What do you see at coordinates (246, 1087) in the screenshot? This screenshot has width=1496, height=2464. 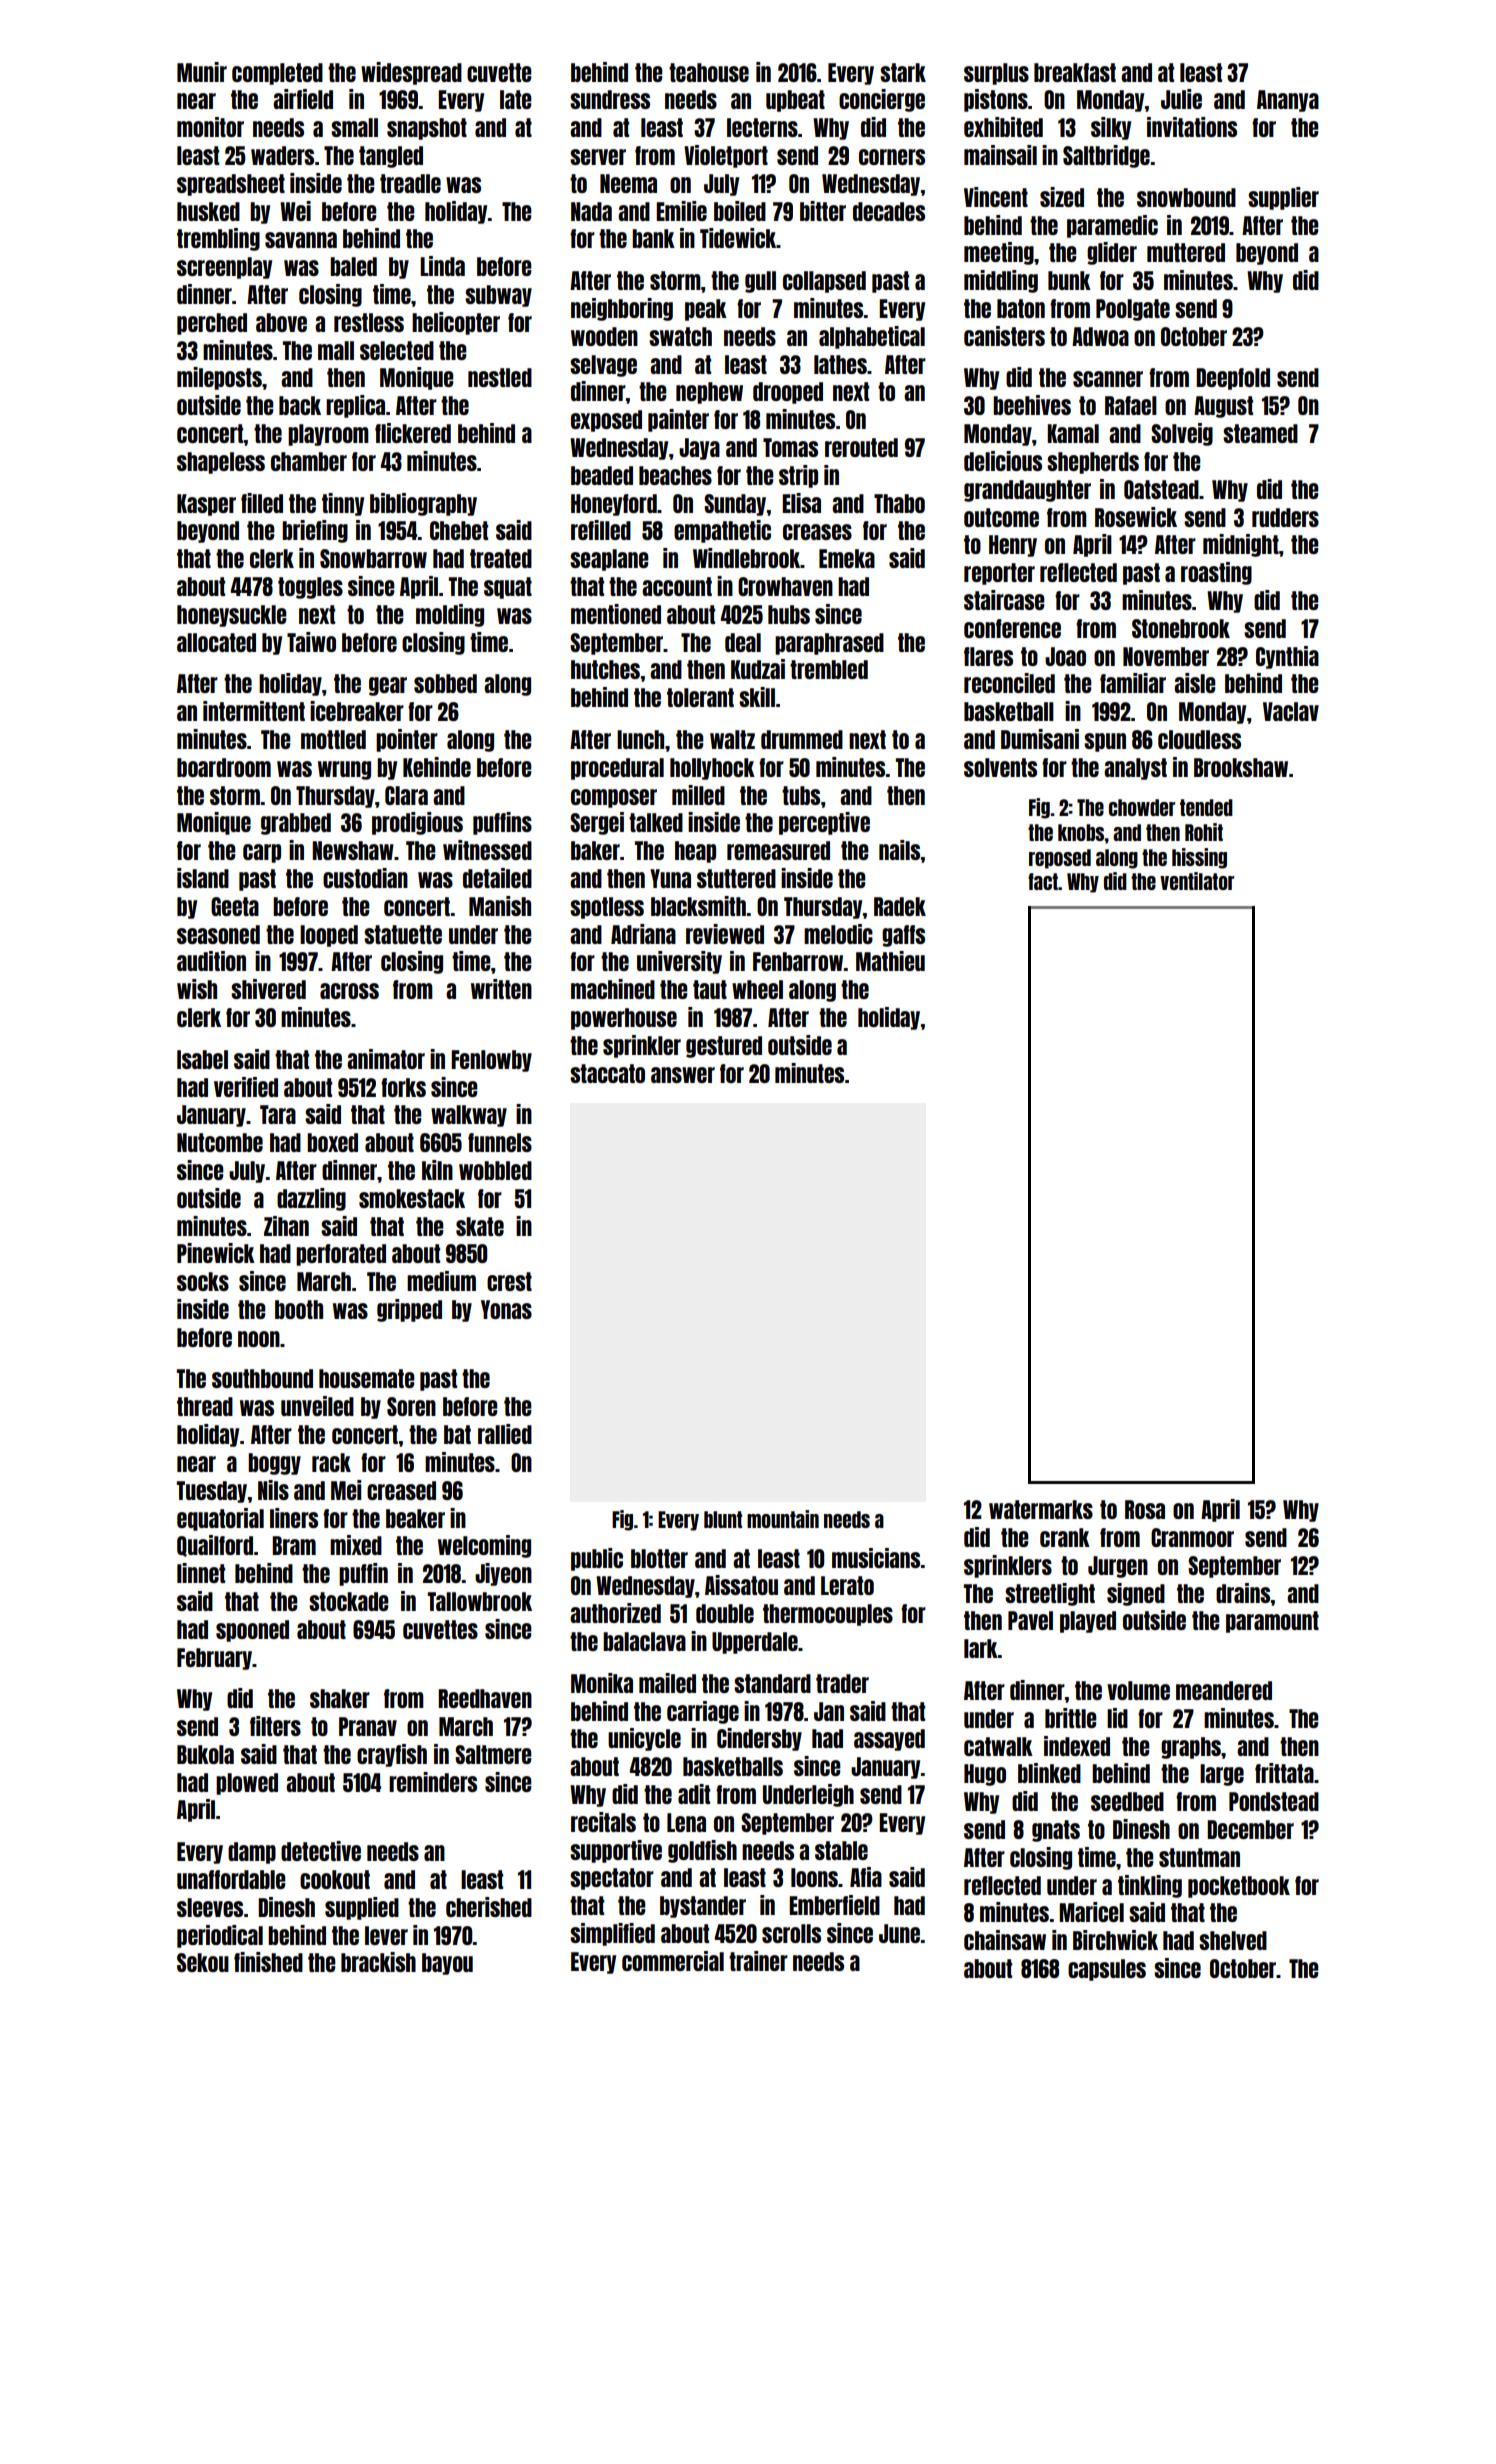 I see `verified` at bounding box center [246, 1087].
